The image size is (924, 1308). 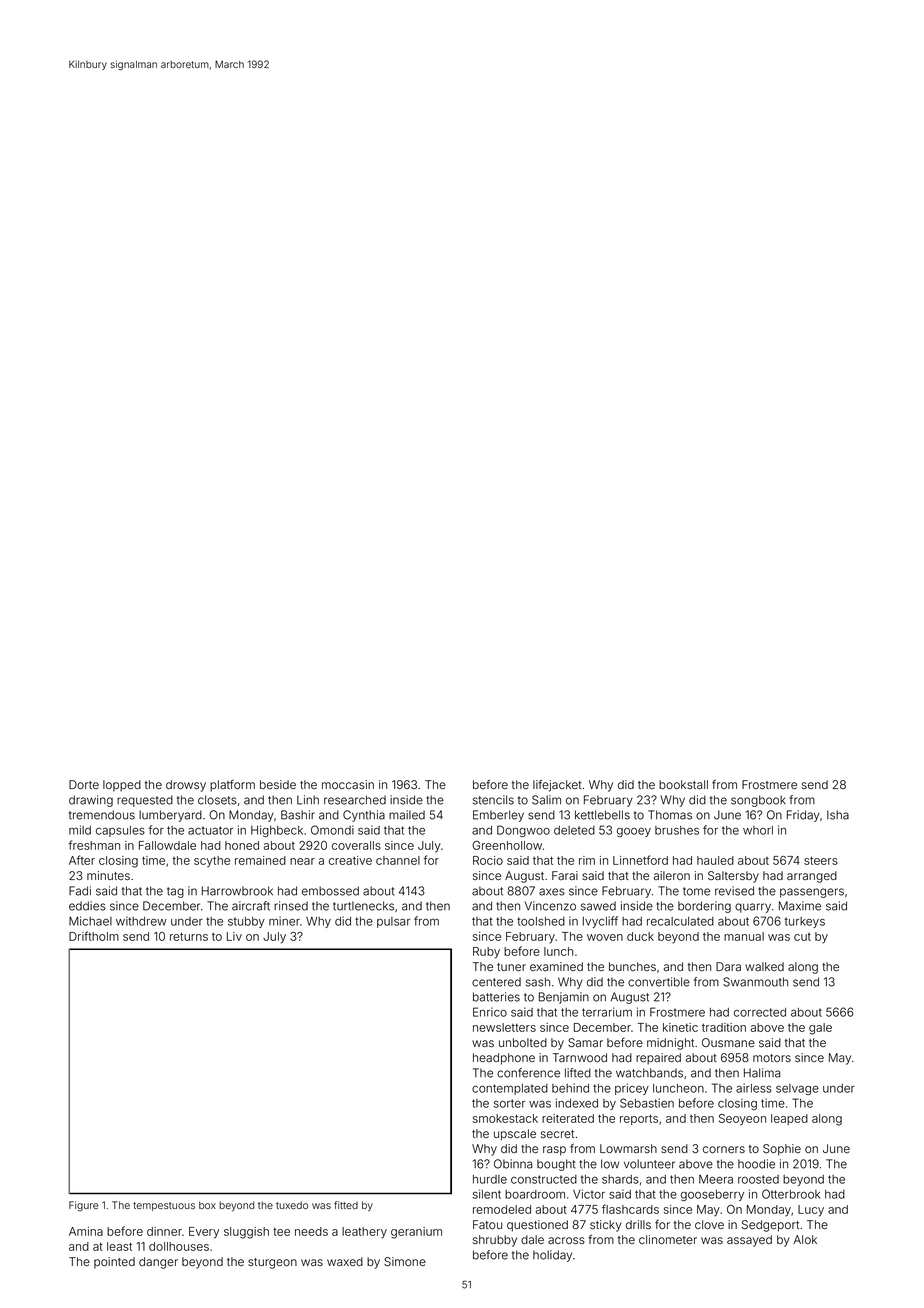 What do you see at coordinates (504, 1059) in the document?
I see `headphone` at bounding box center [504, 1059].
